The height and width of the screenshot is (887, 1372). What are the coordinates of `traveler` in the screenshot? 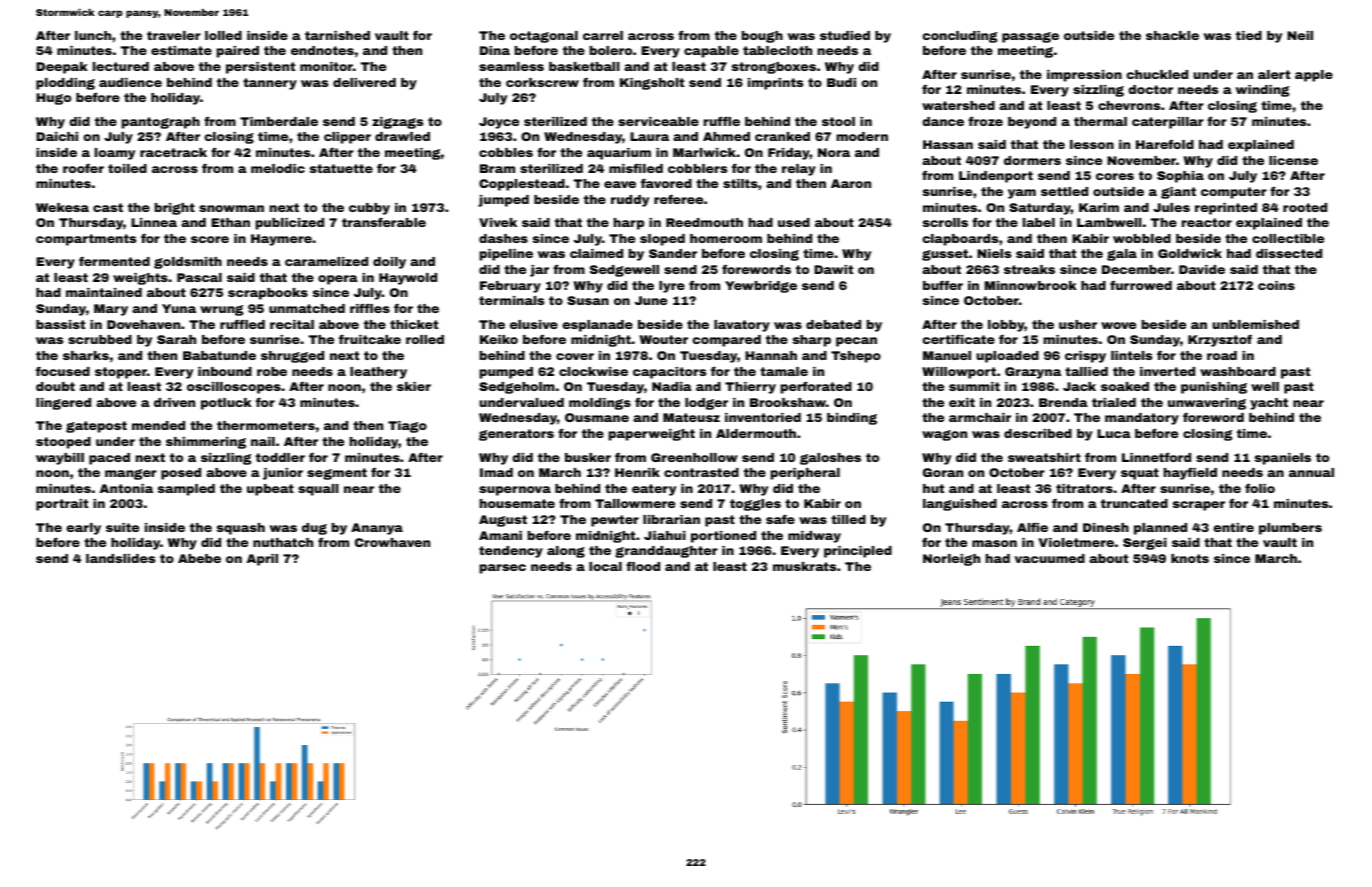 It's located at (174, 35).
